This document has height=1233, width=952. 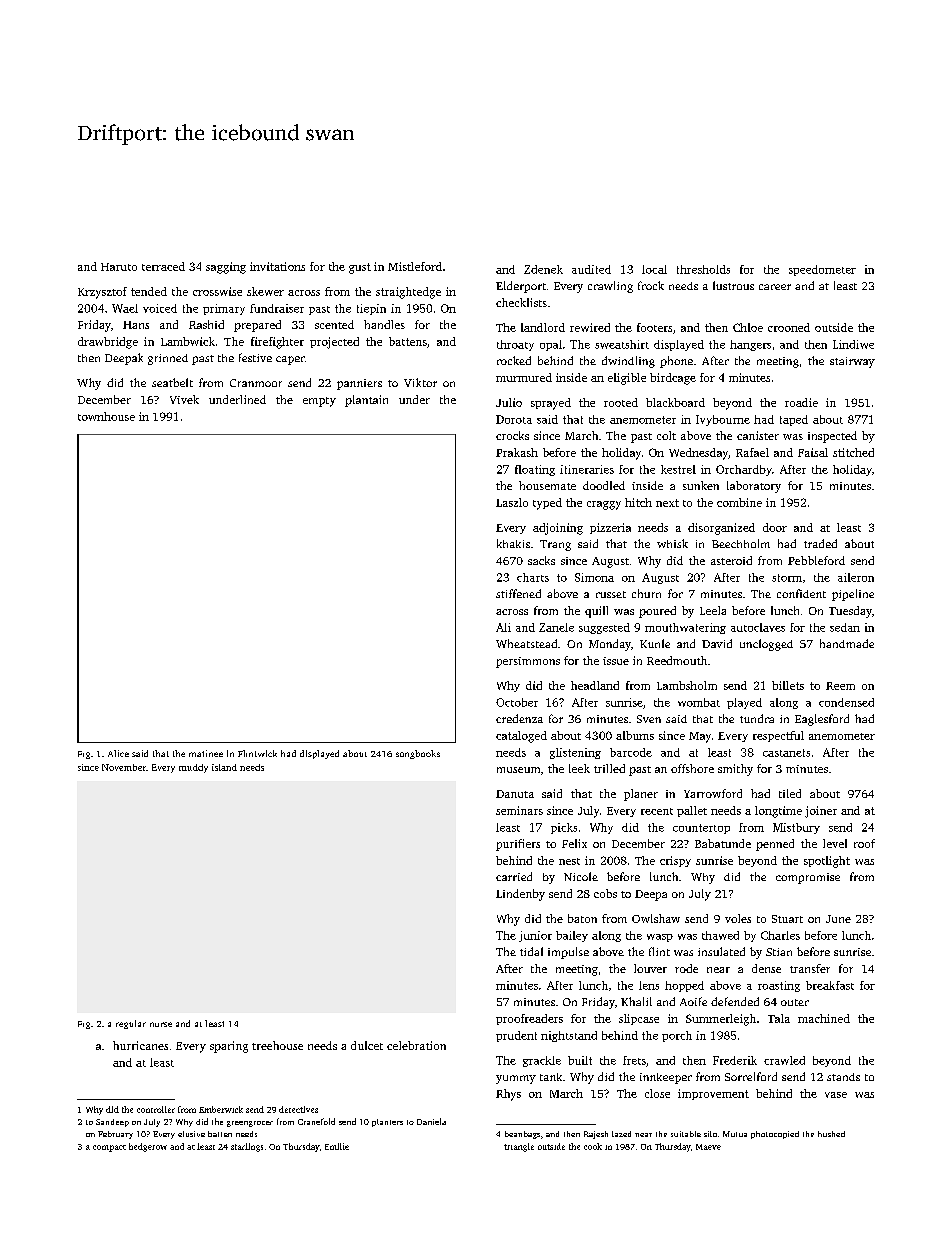 I want to click on Reedmouth, so click(x=677, y=660).
